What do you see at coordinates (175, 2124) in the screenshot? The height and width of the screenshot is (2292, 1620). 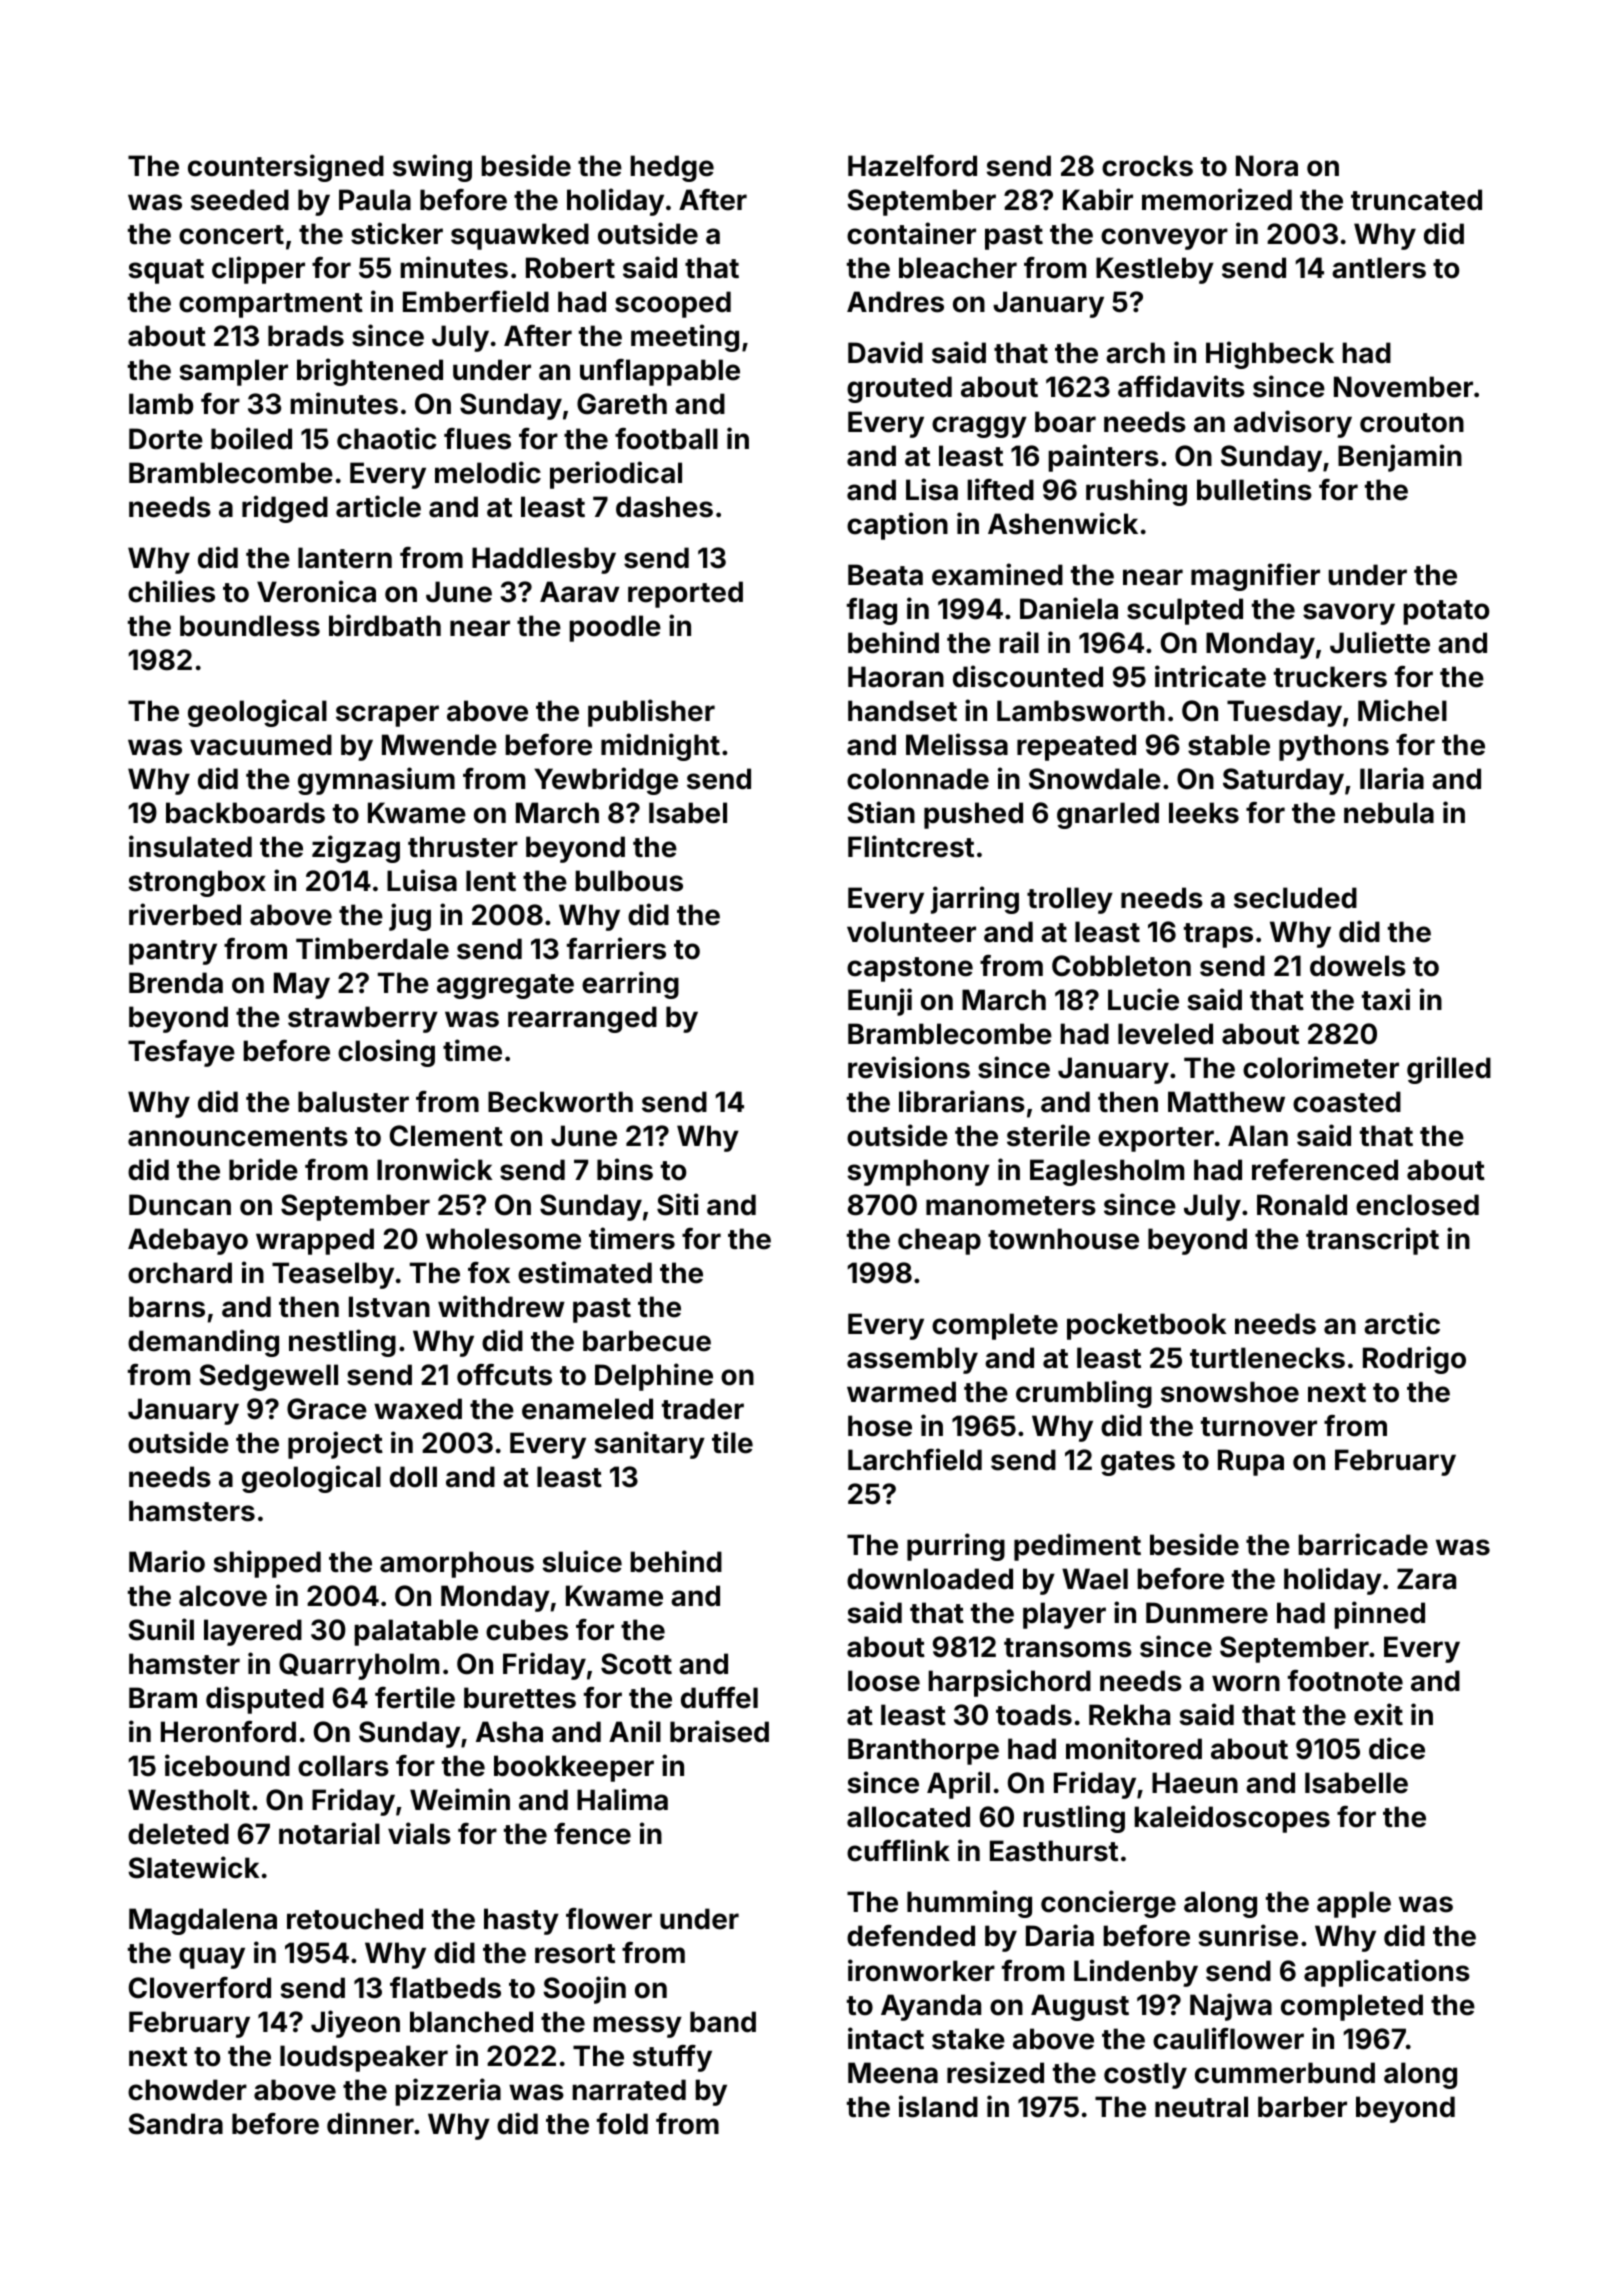 I see `Sandra` at bounding box center [175, 2124].
